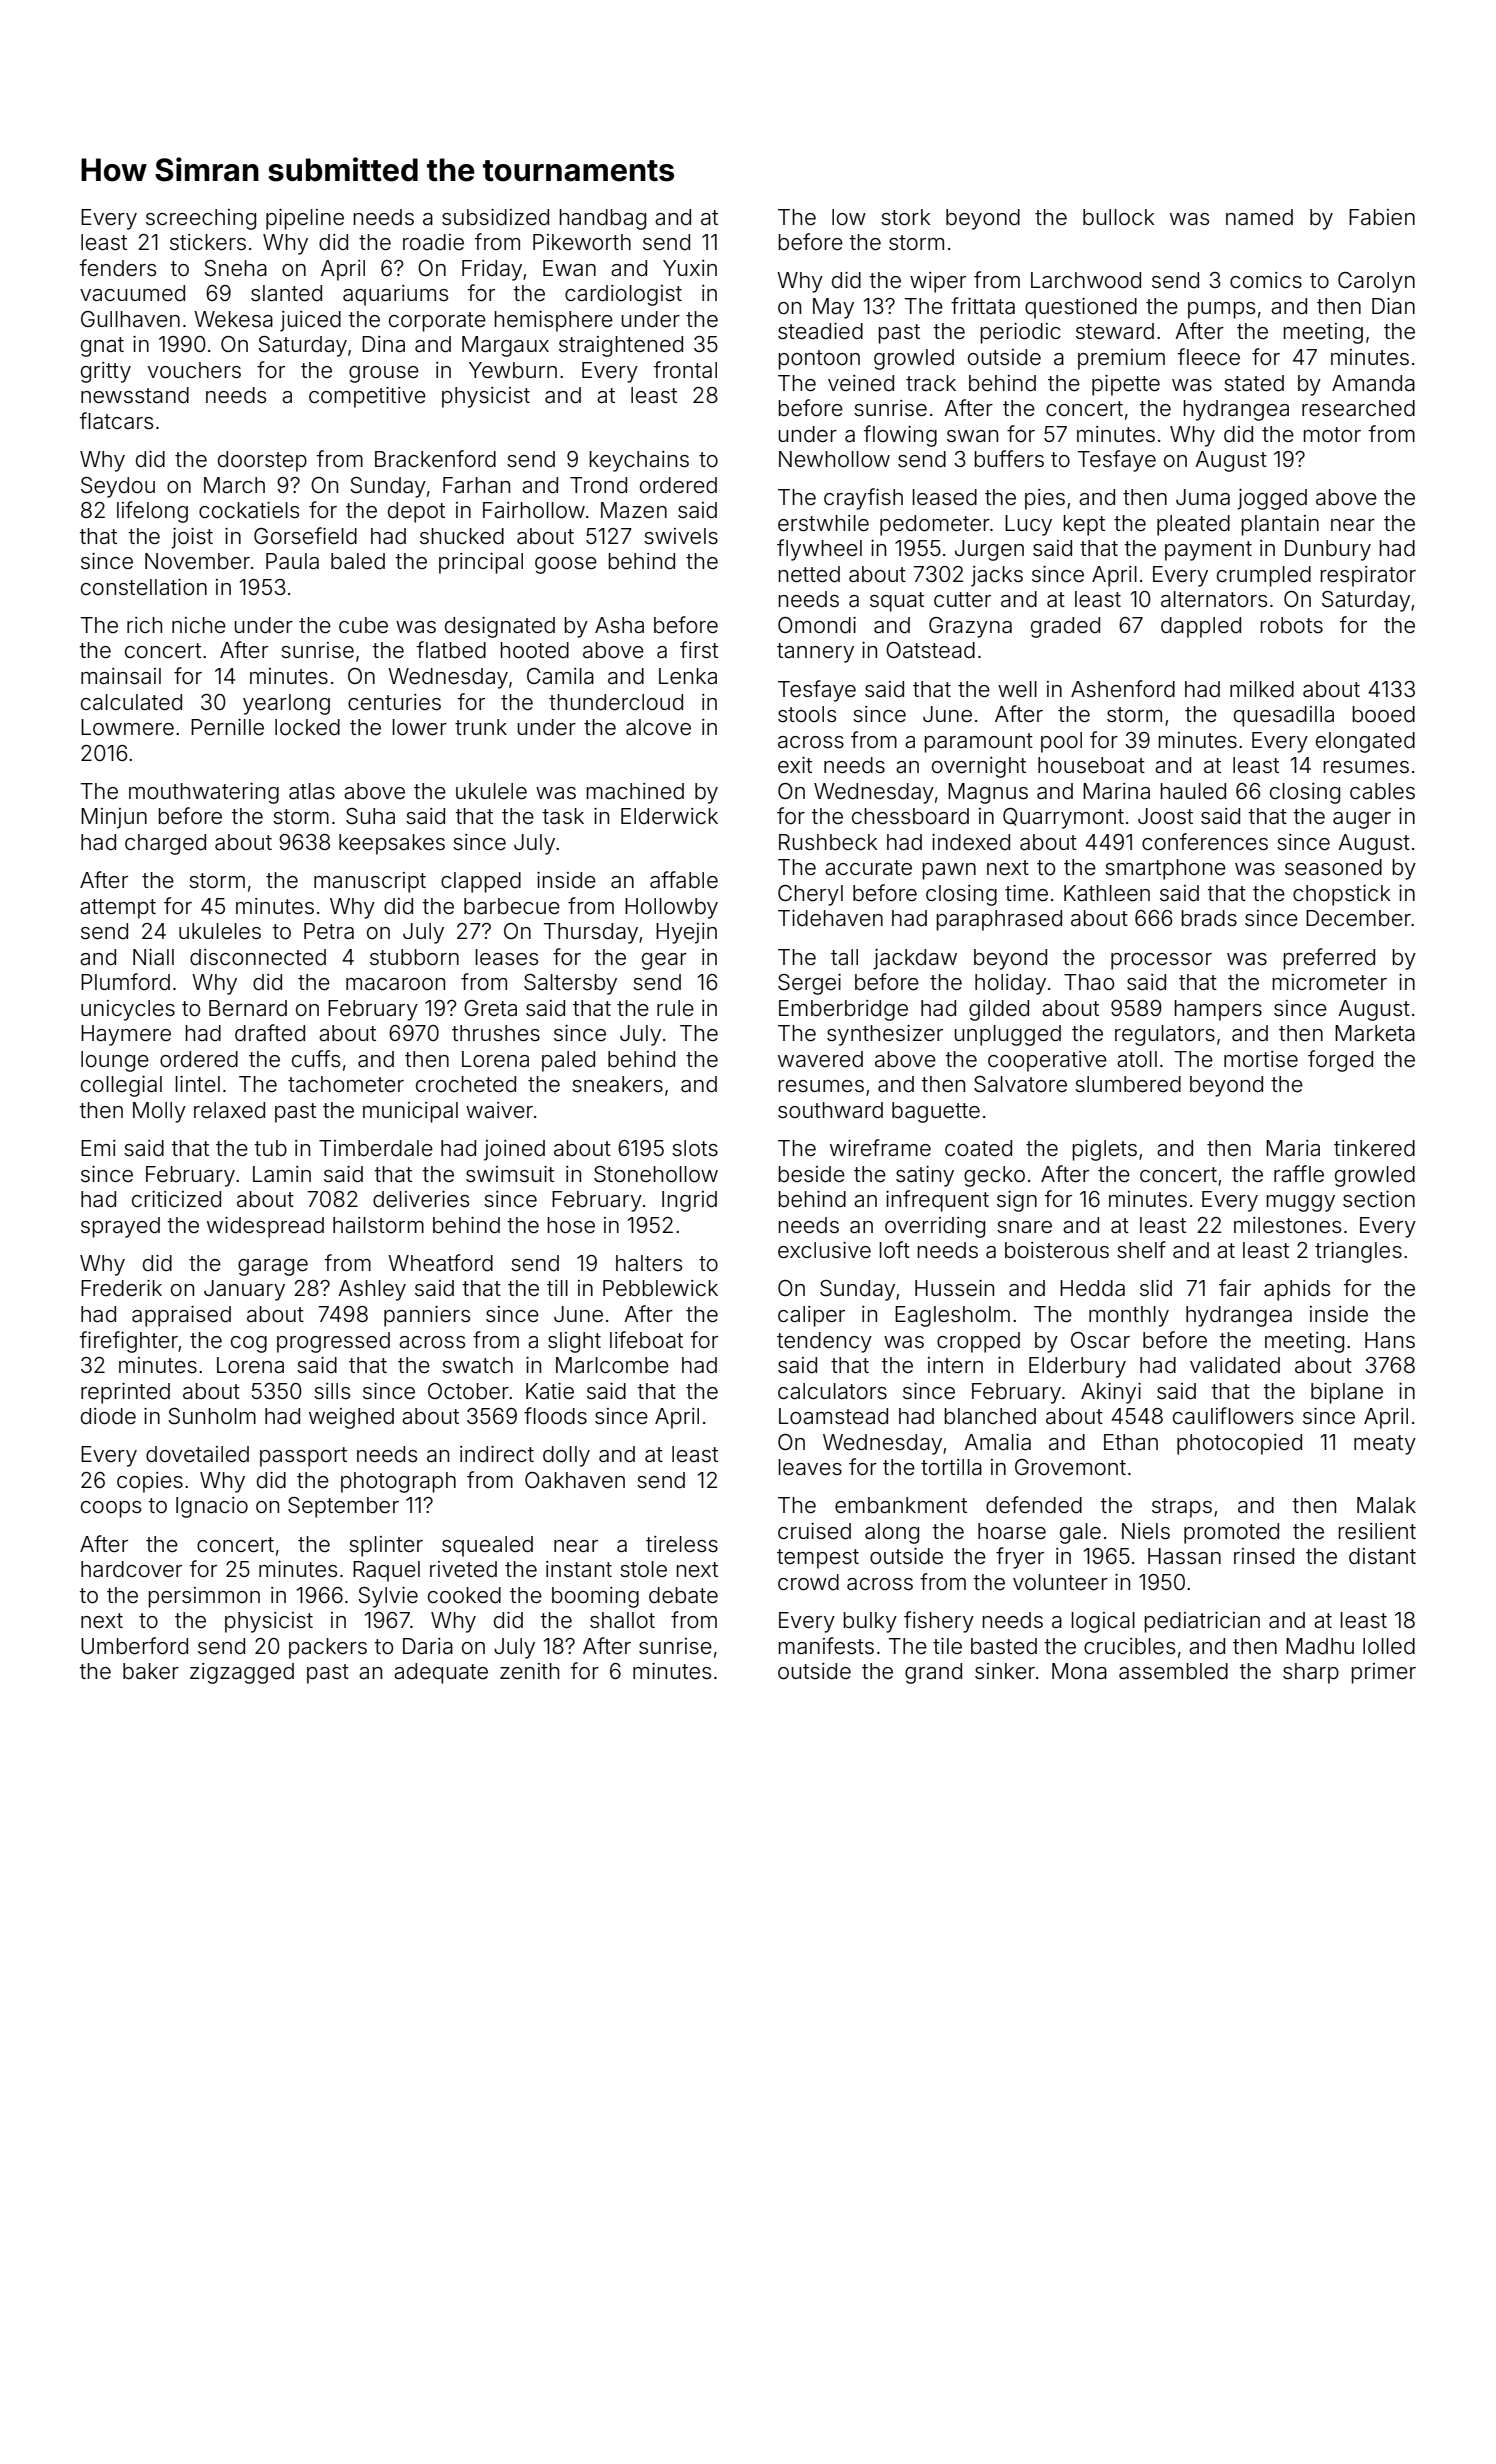  Describe the element at coordinates (328, 1648) in the page. I see `packers` at that location.
